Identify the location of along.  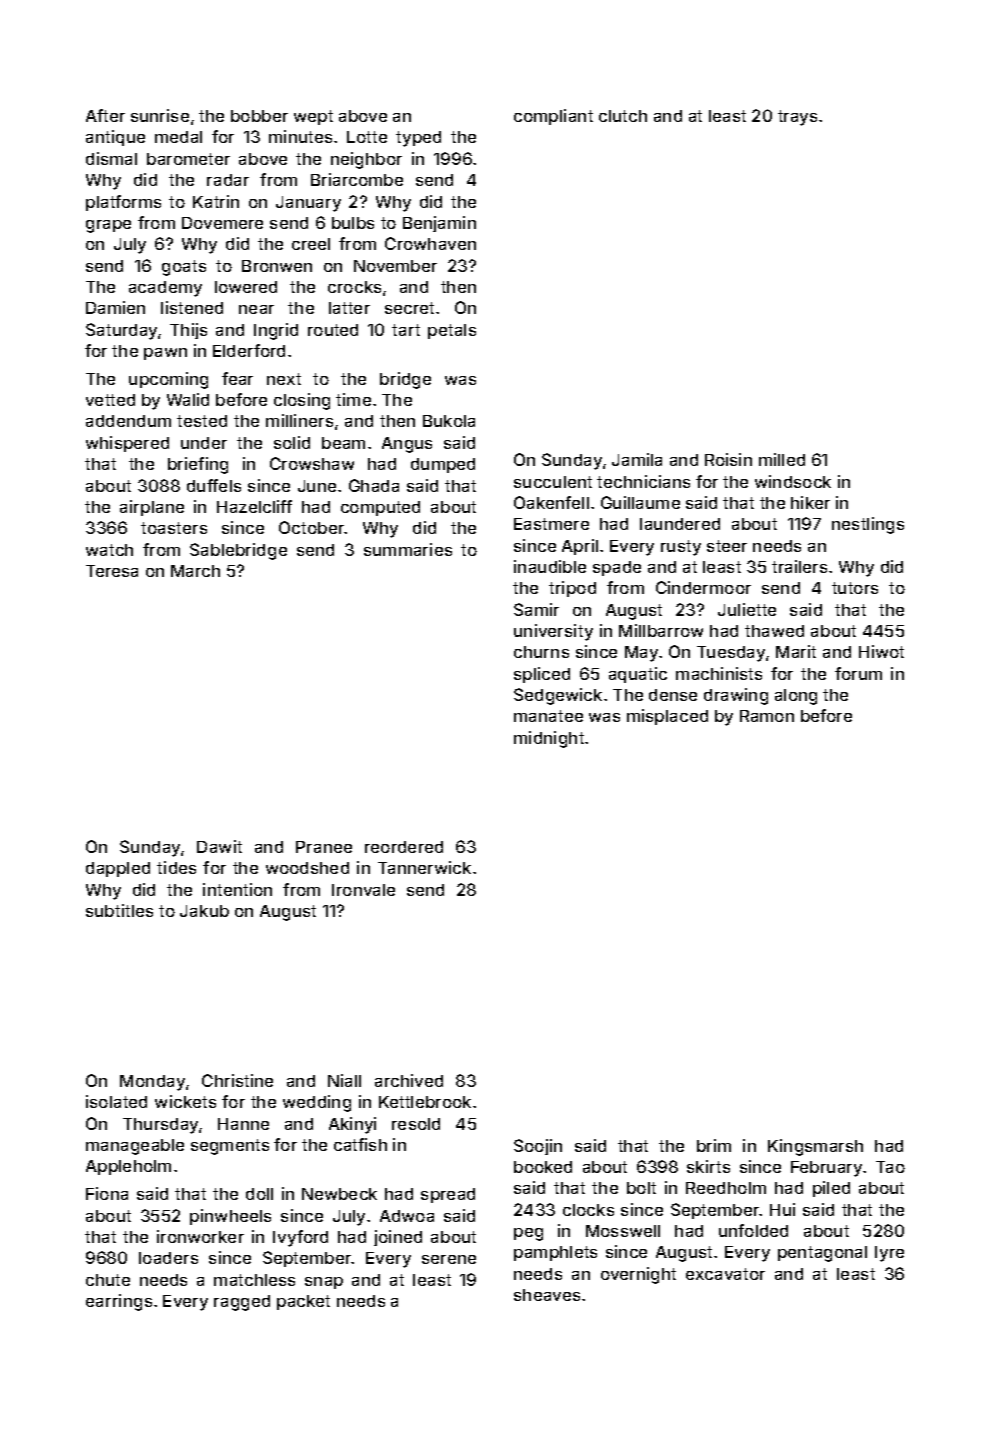
(796, 697).
